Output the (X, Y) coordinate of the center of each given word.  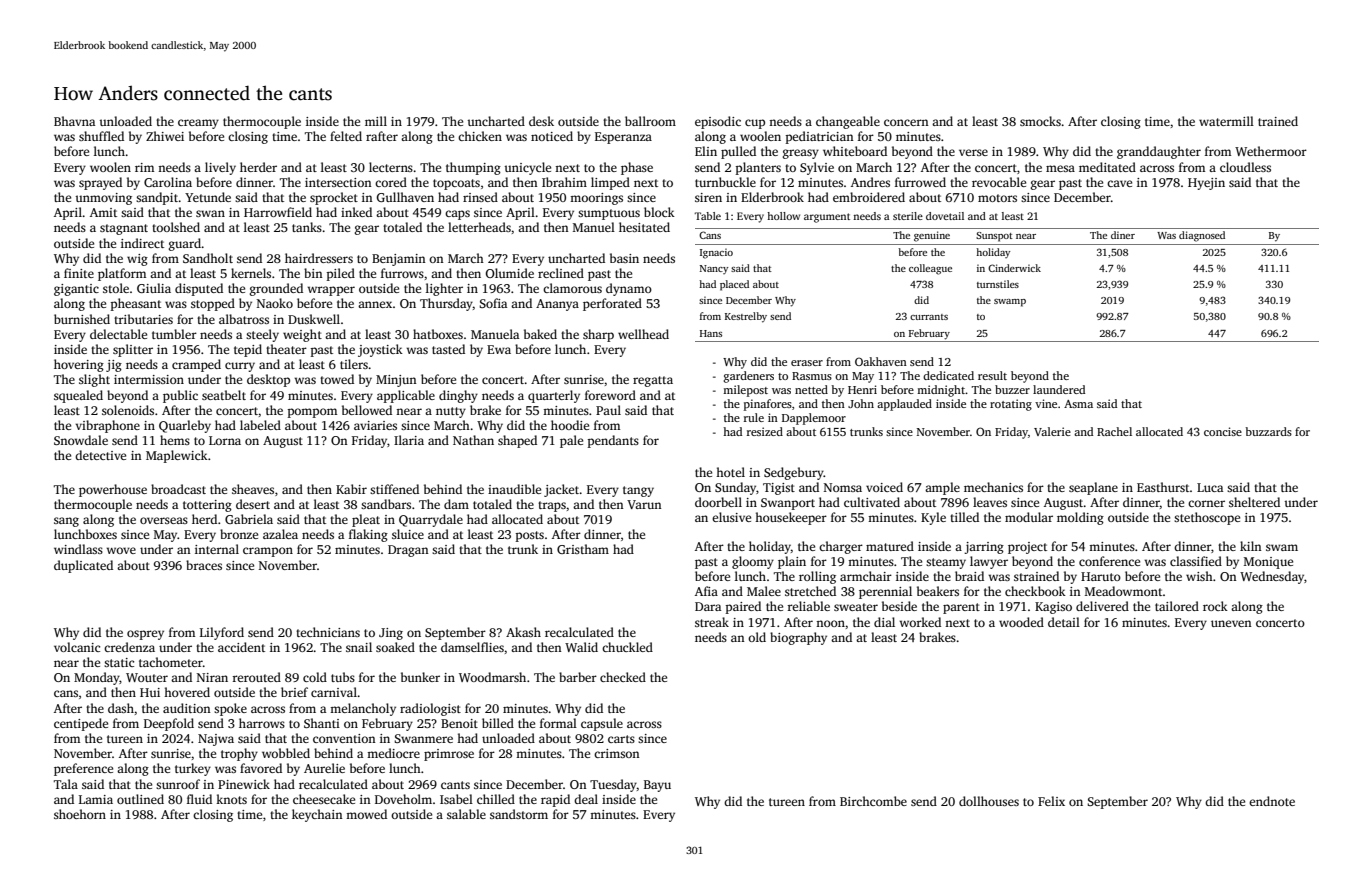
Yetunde (208, 197)
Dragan (408, 551)
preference (83, 769)
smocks (1040, 121)
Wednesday (1272, 577)
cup (755, 124)
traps (552, 506)
